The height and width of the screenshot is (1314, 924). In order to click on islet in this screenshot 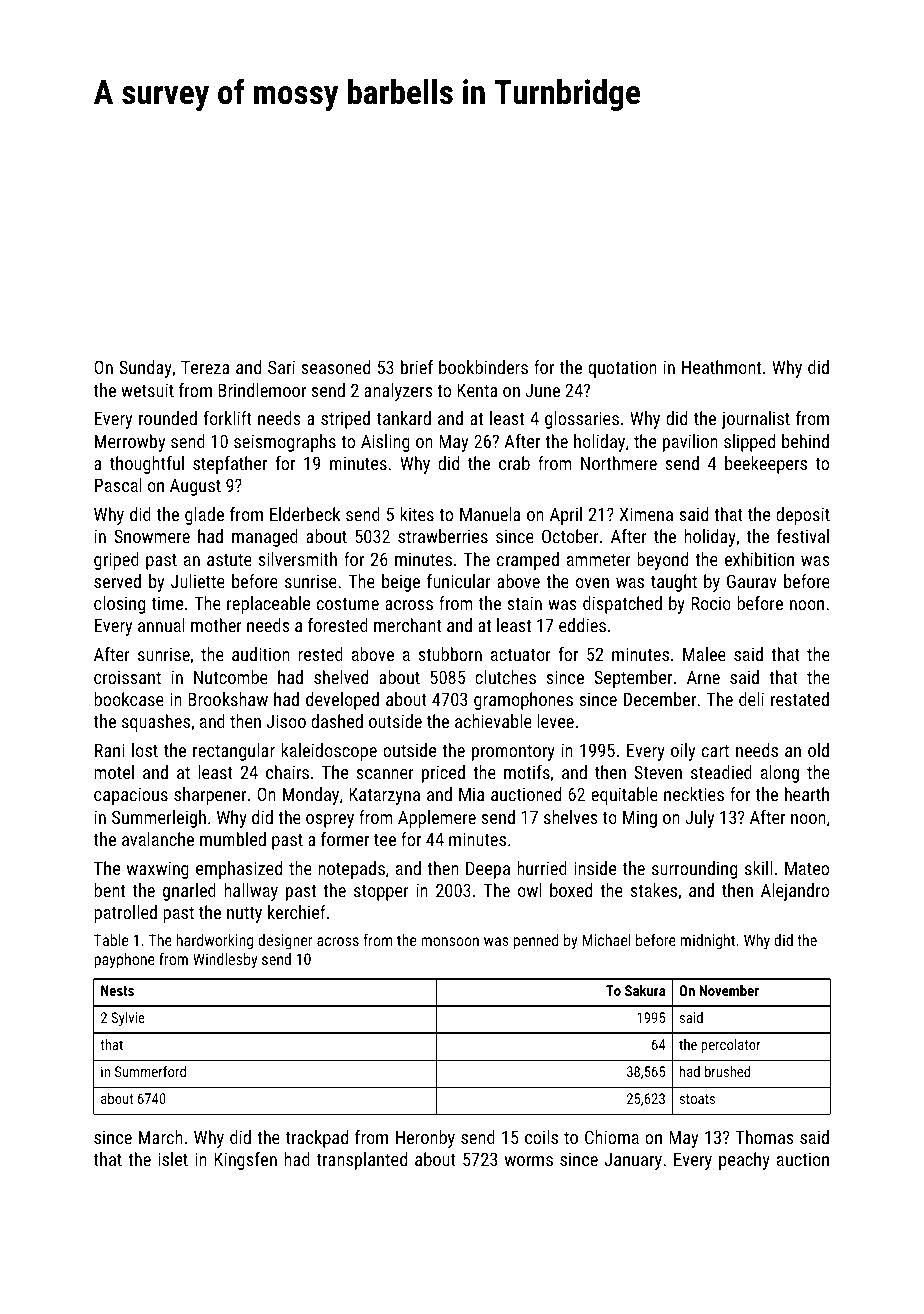, I will do `click(173, 1159)`.
